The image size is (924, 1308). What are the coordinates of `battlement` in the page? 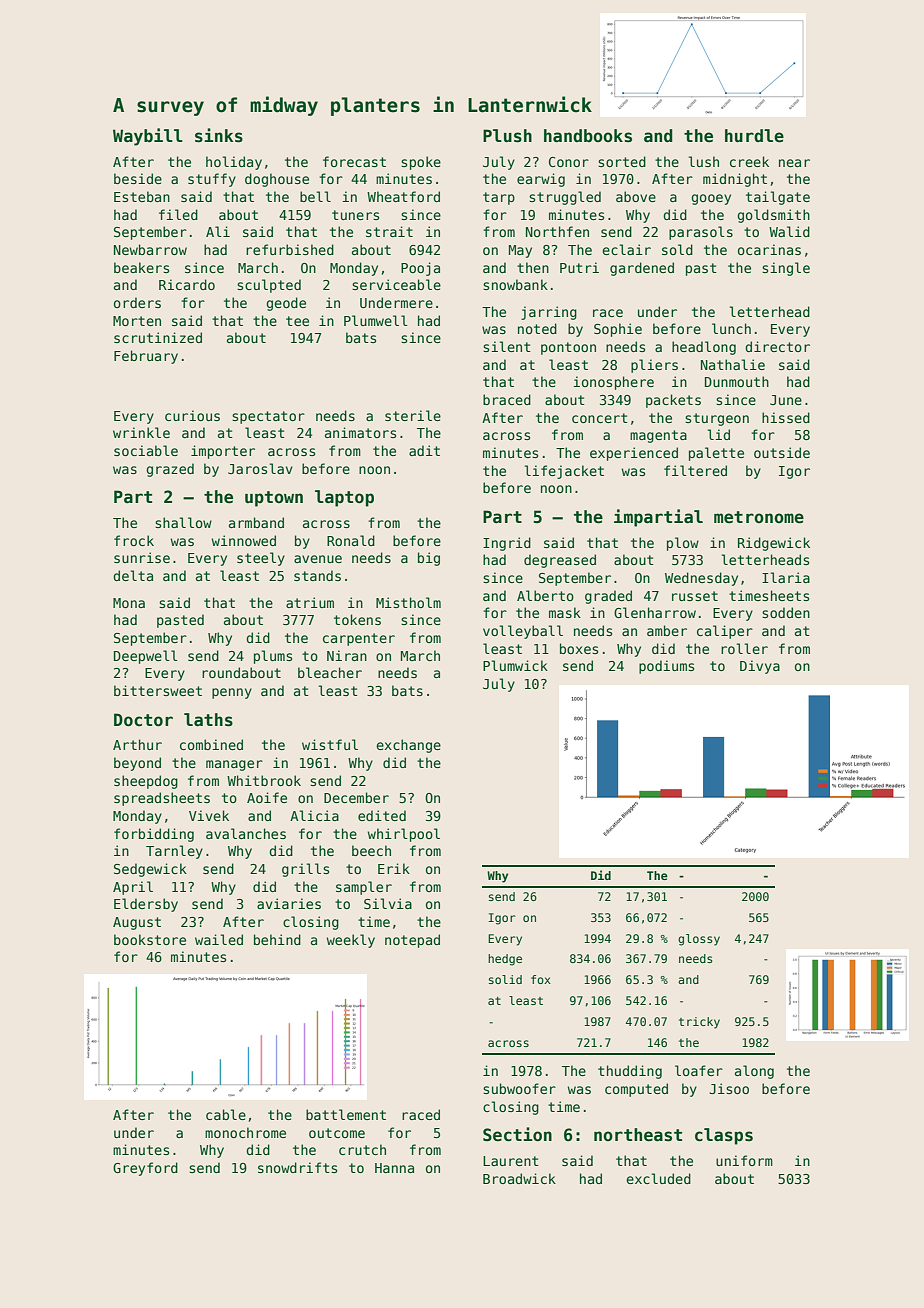 It's located at (346, 1114).
